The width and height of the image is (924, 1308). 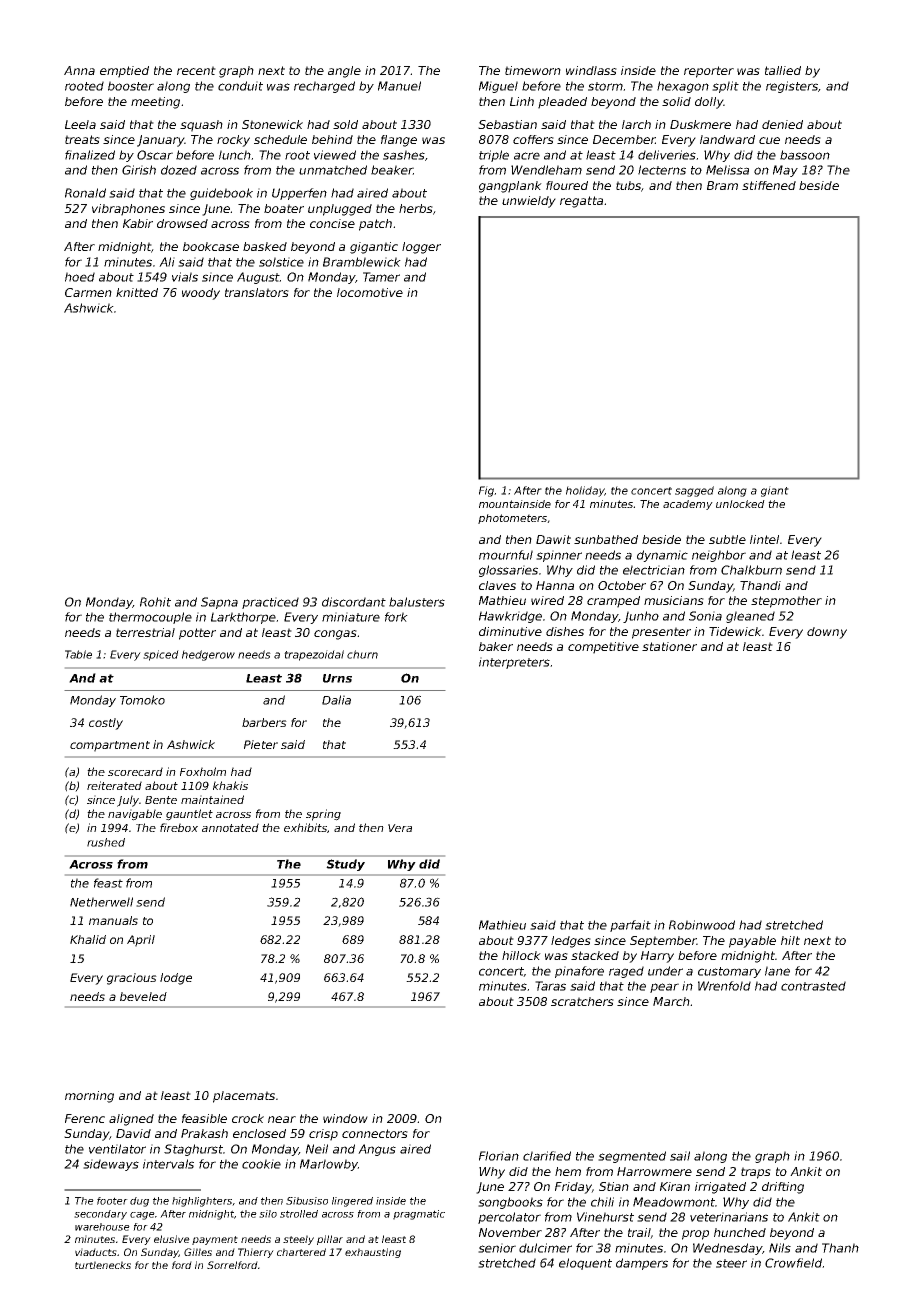 I want to click on Foxholm, so click(x=203, y=771).
